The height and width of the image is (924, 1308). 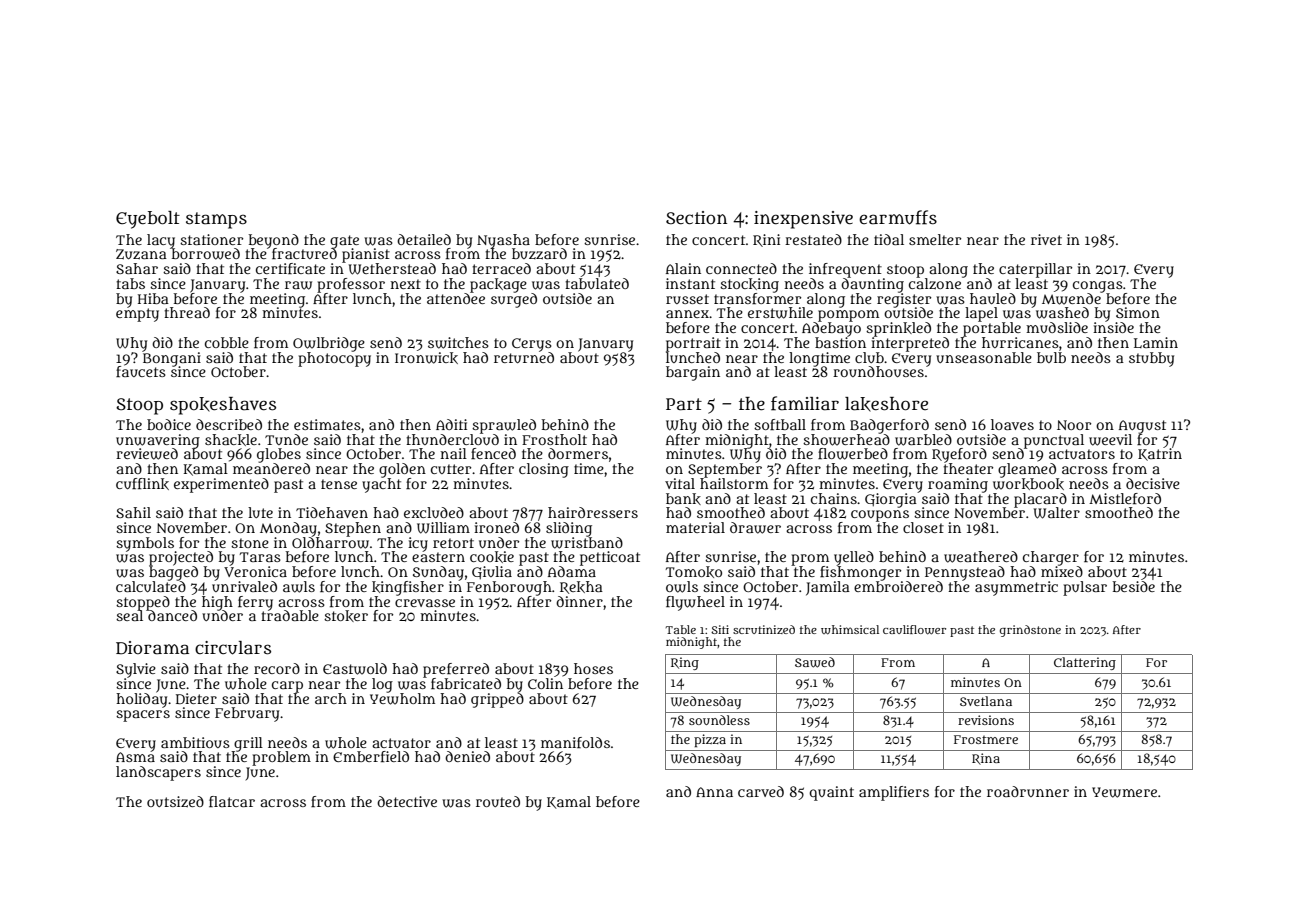 What do you see at coordinates (1156, 342) in the image?
I see `Lamin` at bounding box center [1156, 342].
